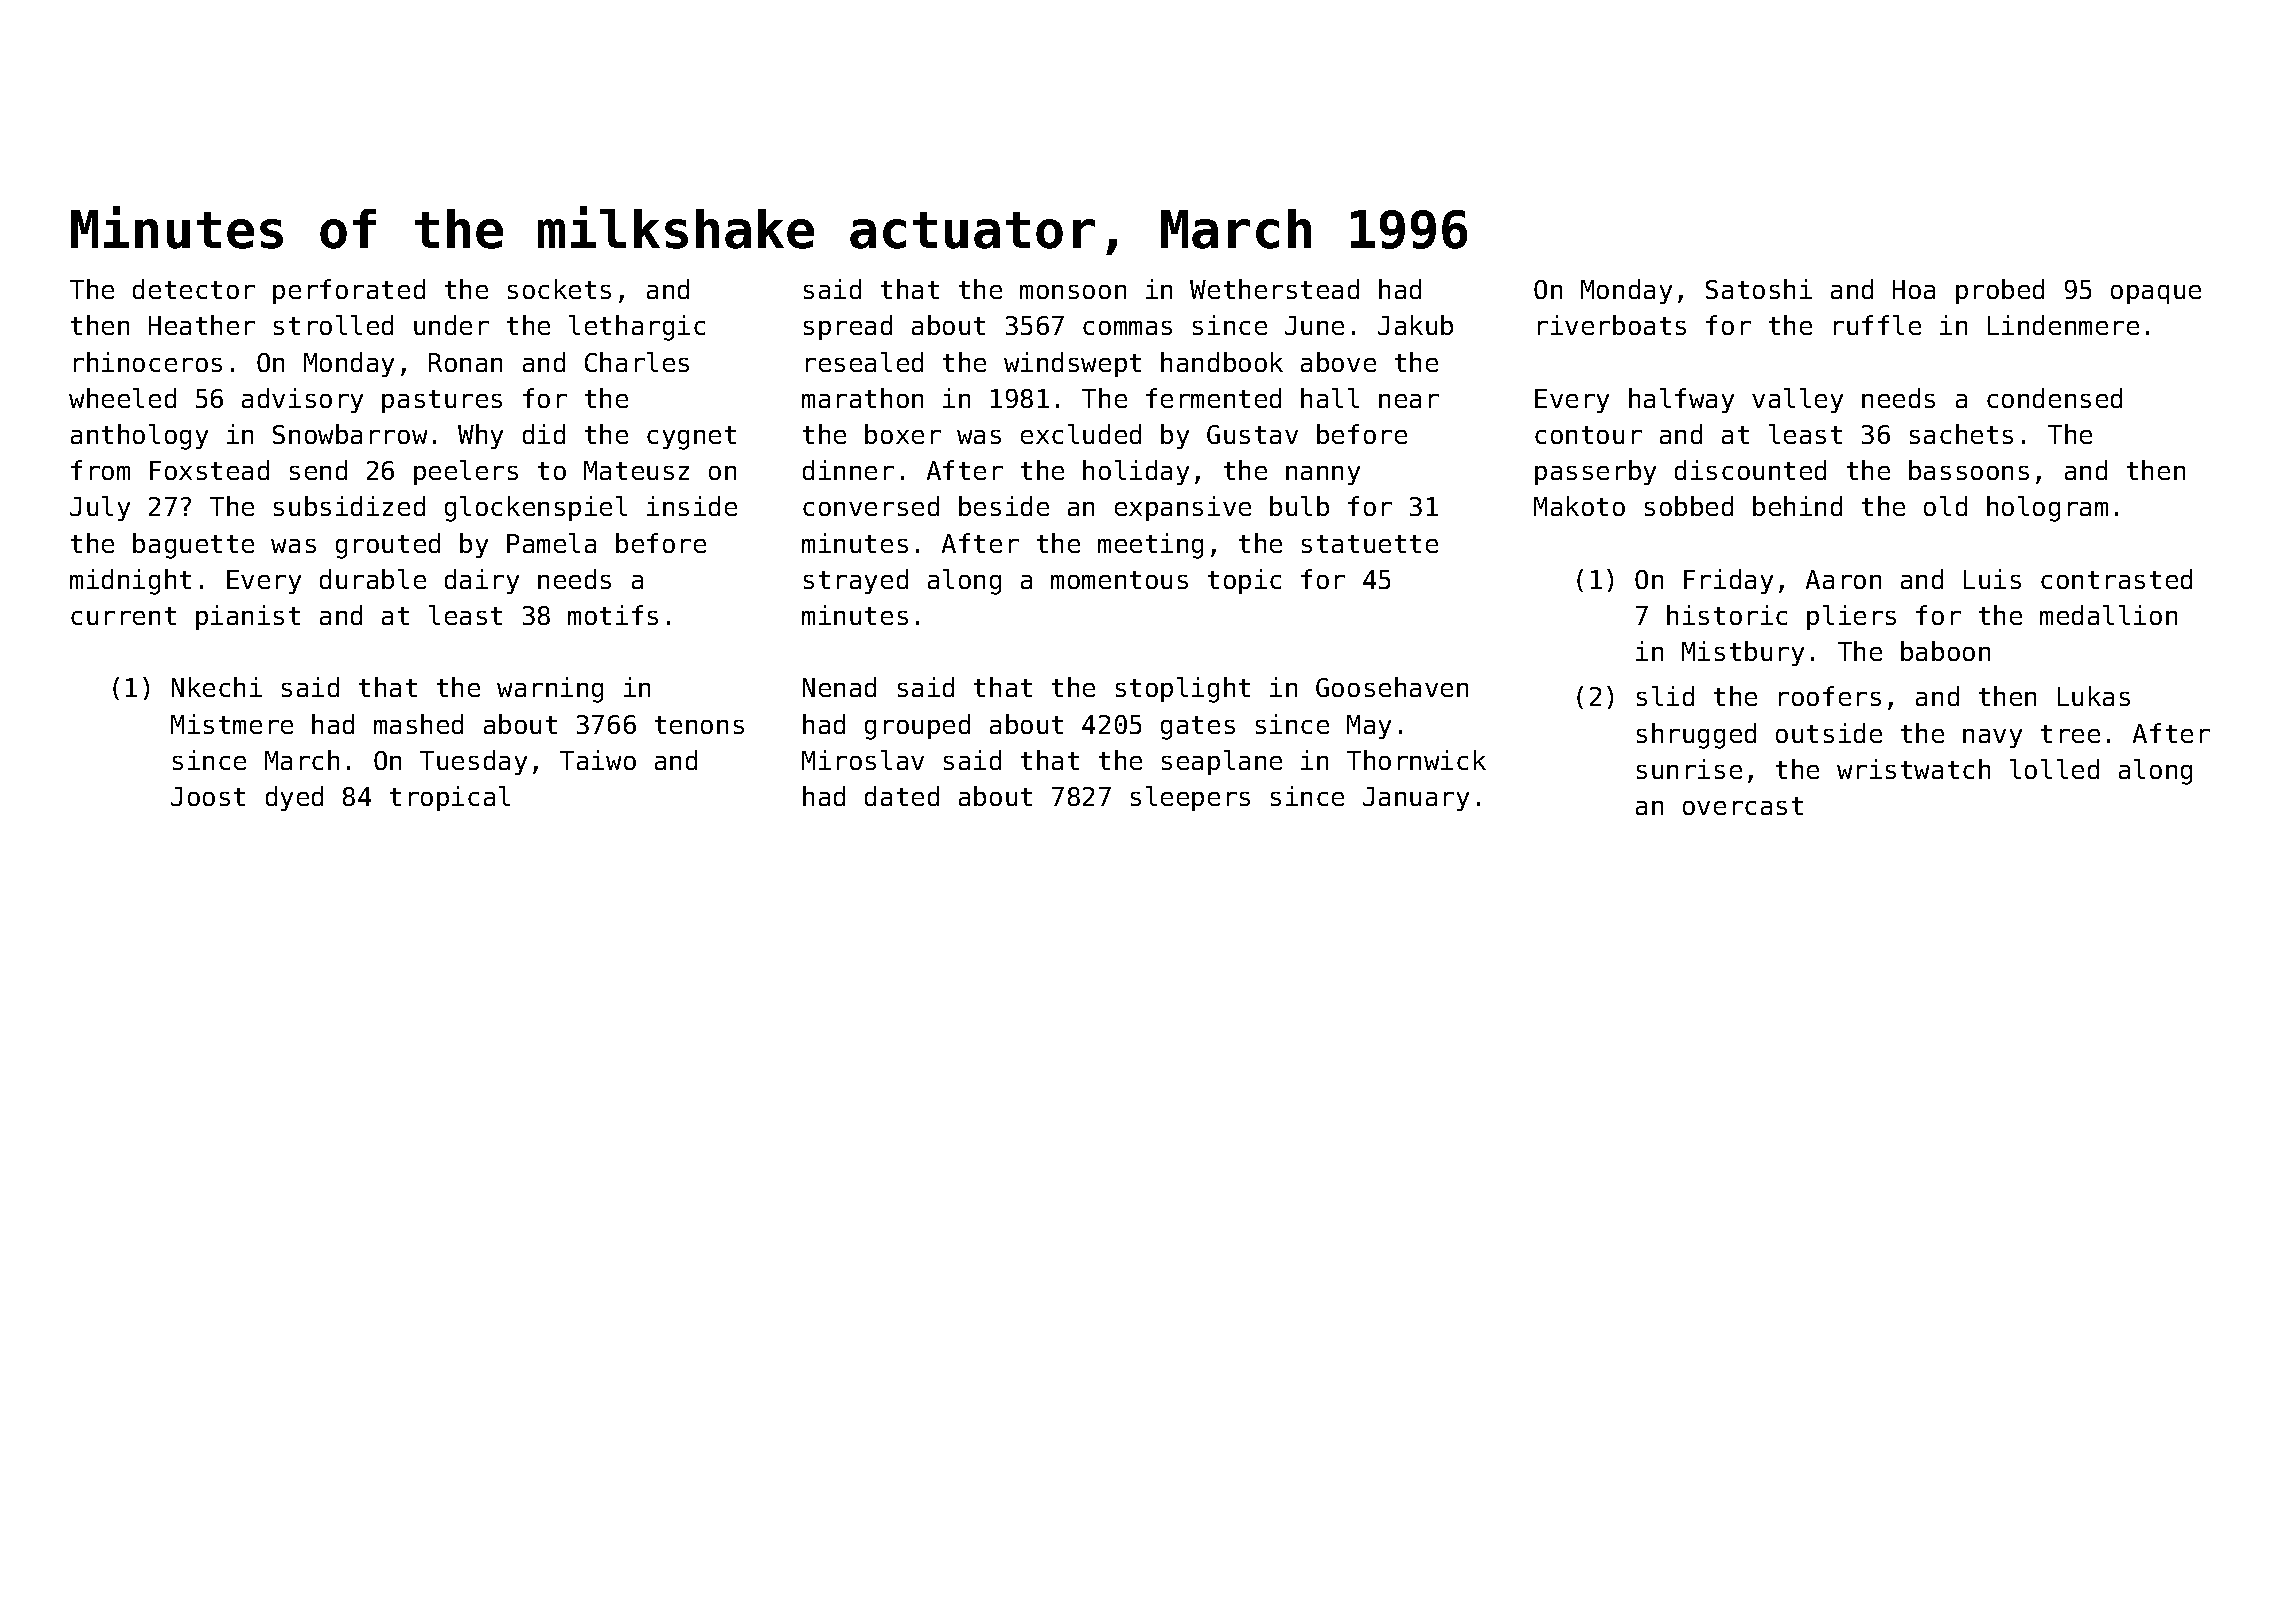 This screenshot has height=1620, width=2292. Describe the element at coordinates (1072, 364) in the screenshot. I see `windswept` at that location.
